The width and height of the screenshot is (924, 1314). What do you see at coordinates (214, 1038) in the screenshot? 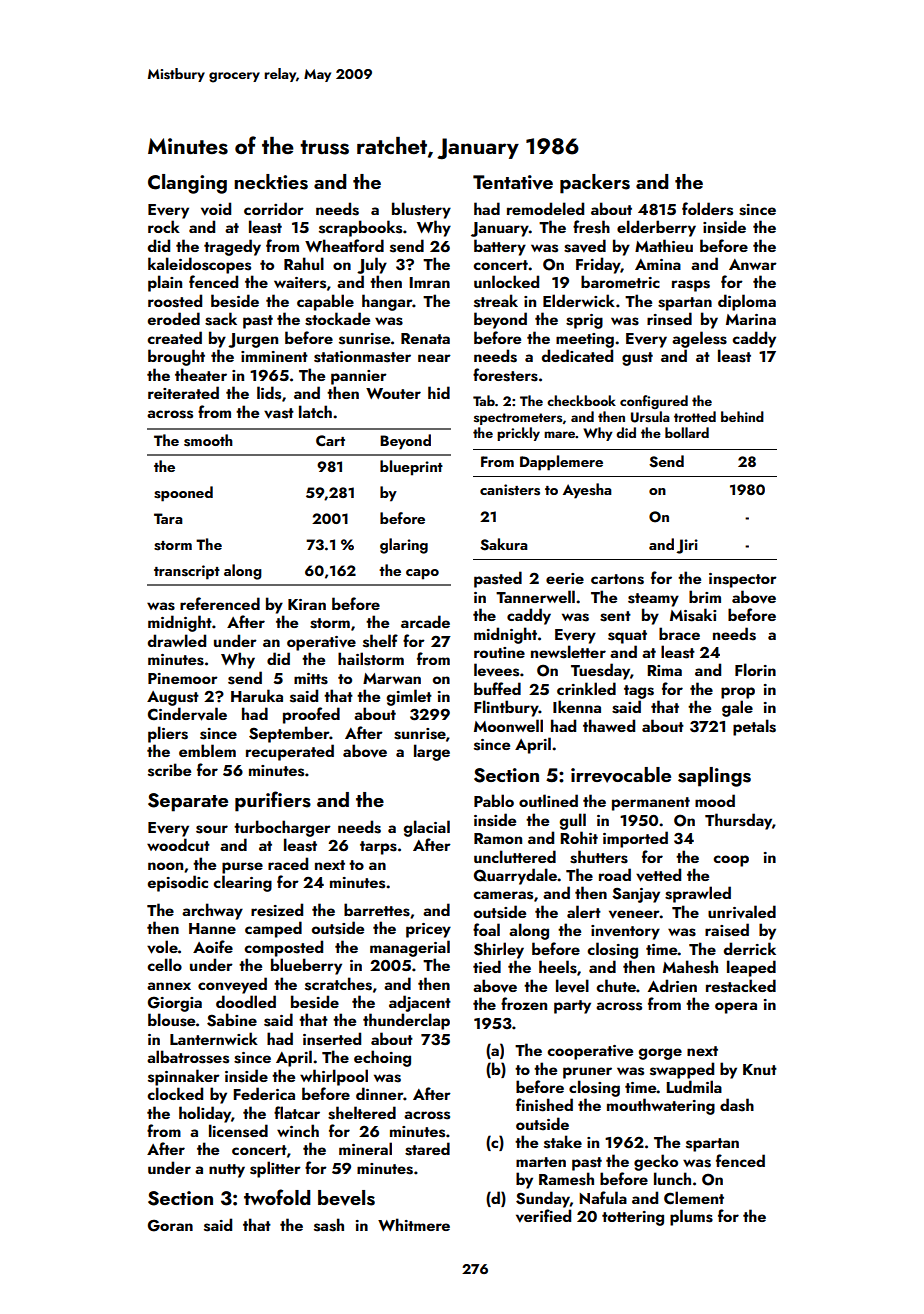
I see `Lanternwick` at bounding box center [214, 1038].
